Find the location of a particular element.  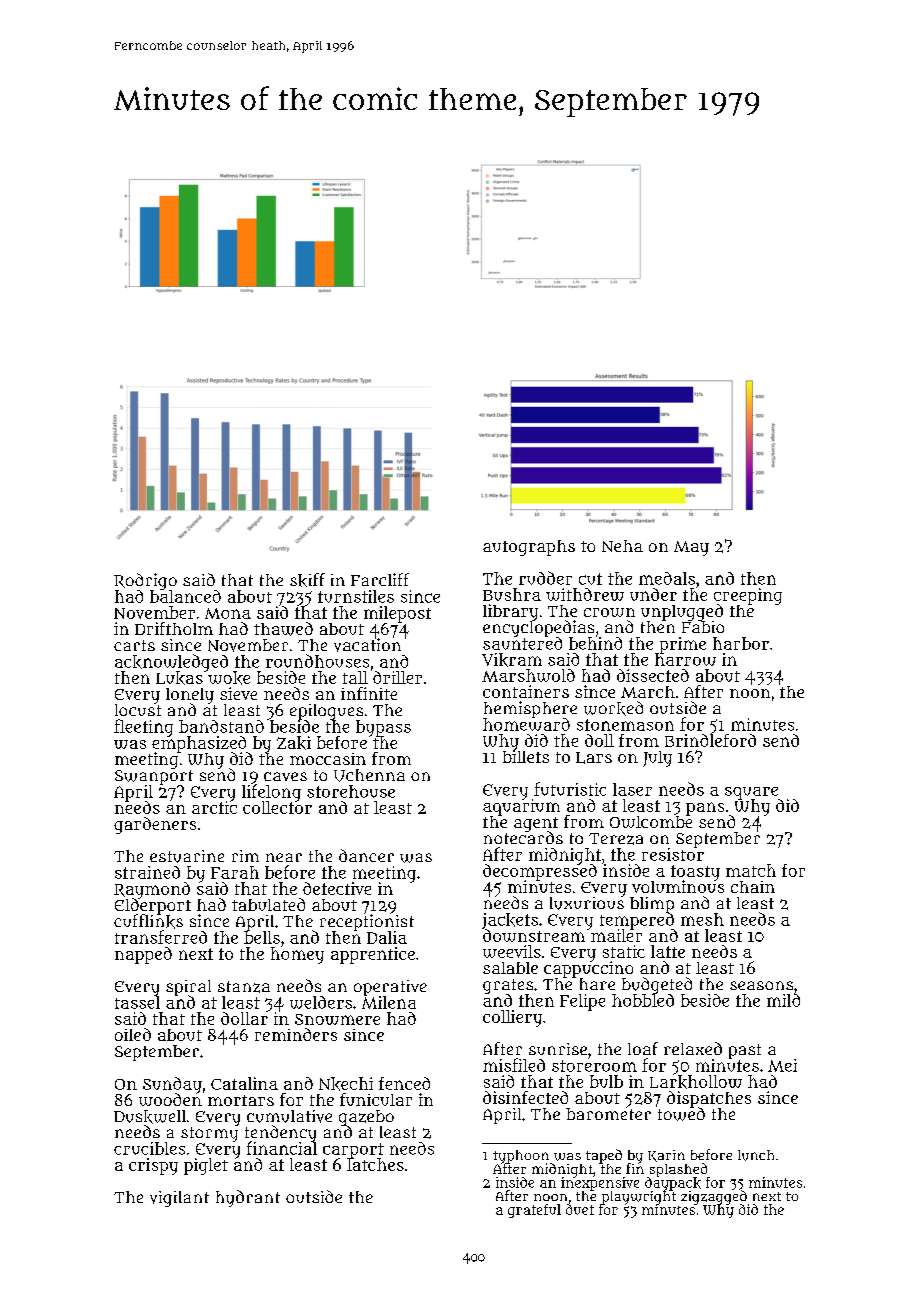

epilogues is located at coordinates (326, 712).
